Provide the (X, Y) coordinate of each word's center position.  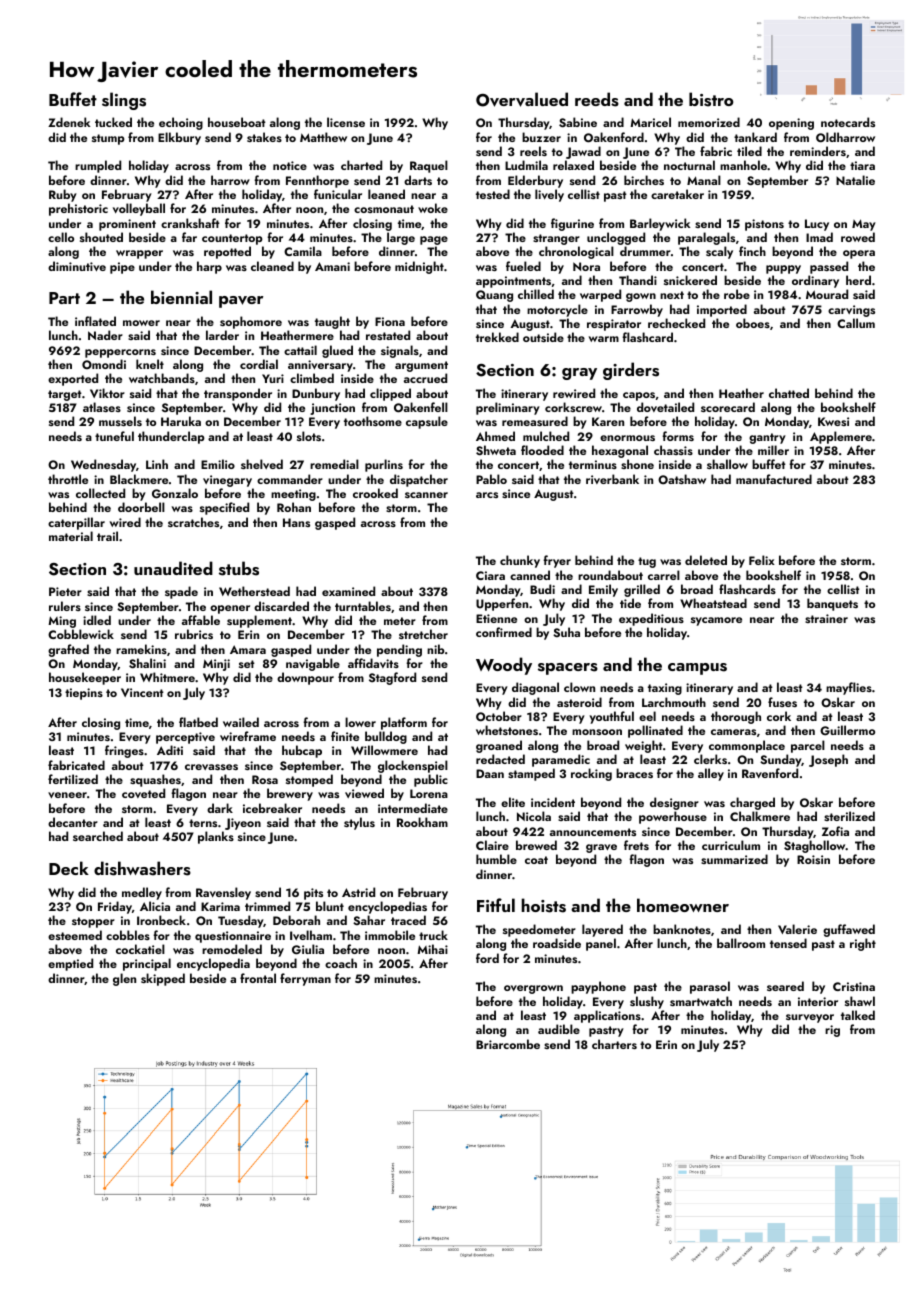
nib (436, 649)
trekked (497, 337)
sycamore (716, 621)
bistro (711, 99)
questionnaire (233, 937)
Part (64, 298)
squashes (155, 780)
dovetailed (665, 407)
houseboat (237, 122)
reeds (597, 99)
